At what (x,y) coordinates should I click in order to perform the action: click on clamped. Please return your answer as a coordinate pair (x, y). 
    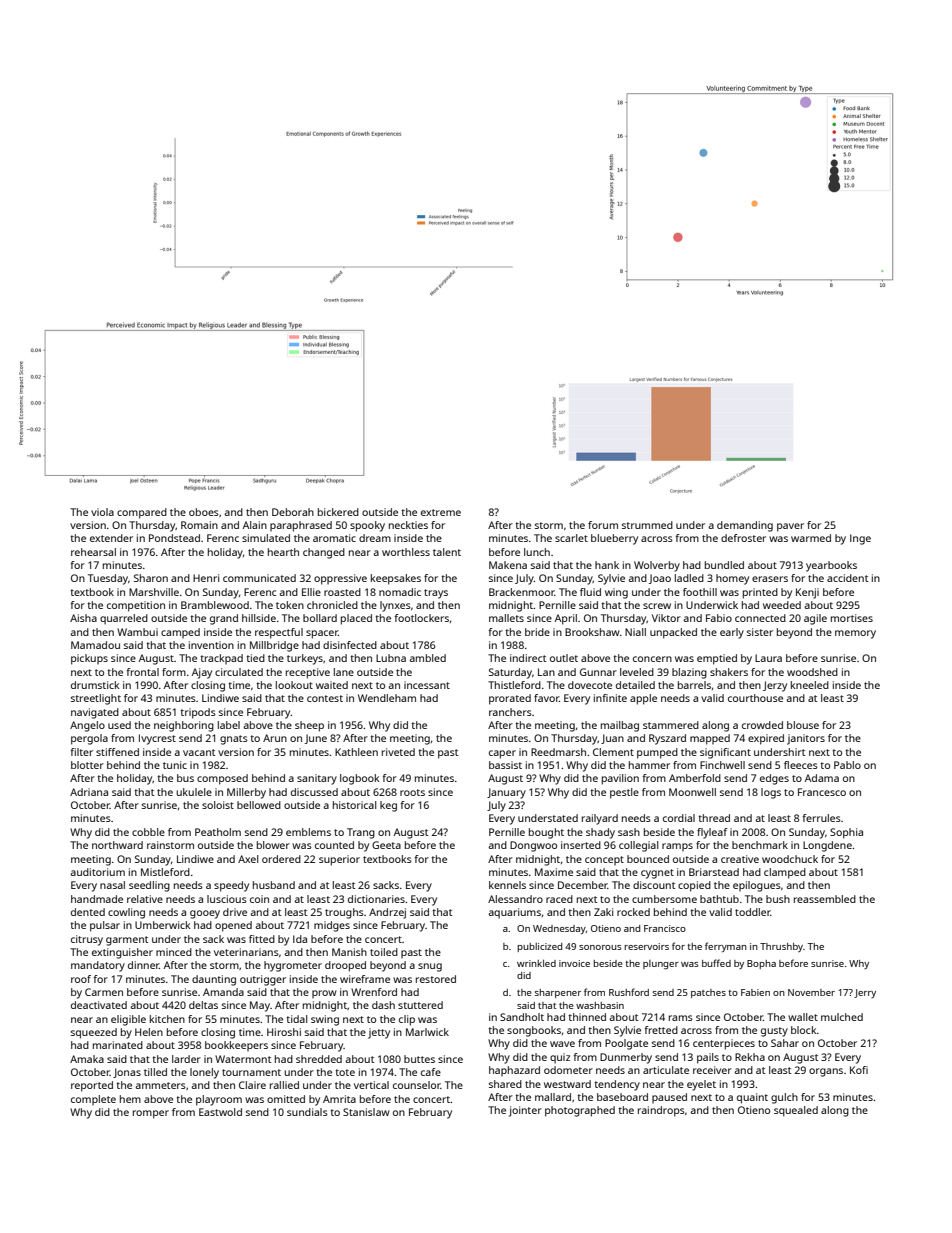
    Looking at the image, I should click on (785, 873).
